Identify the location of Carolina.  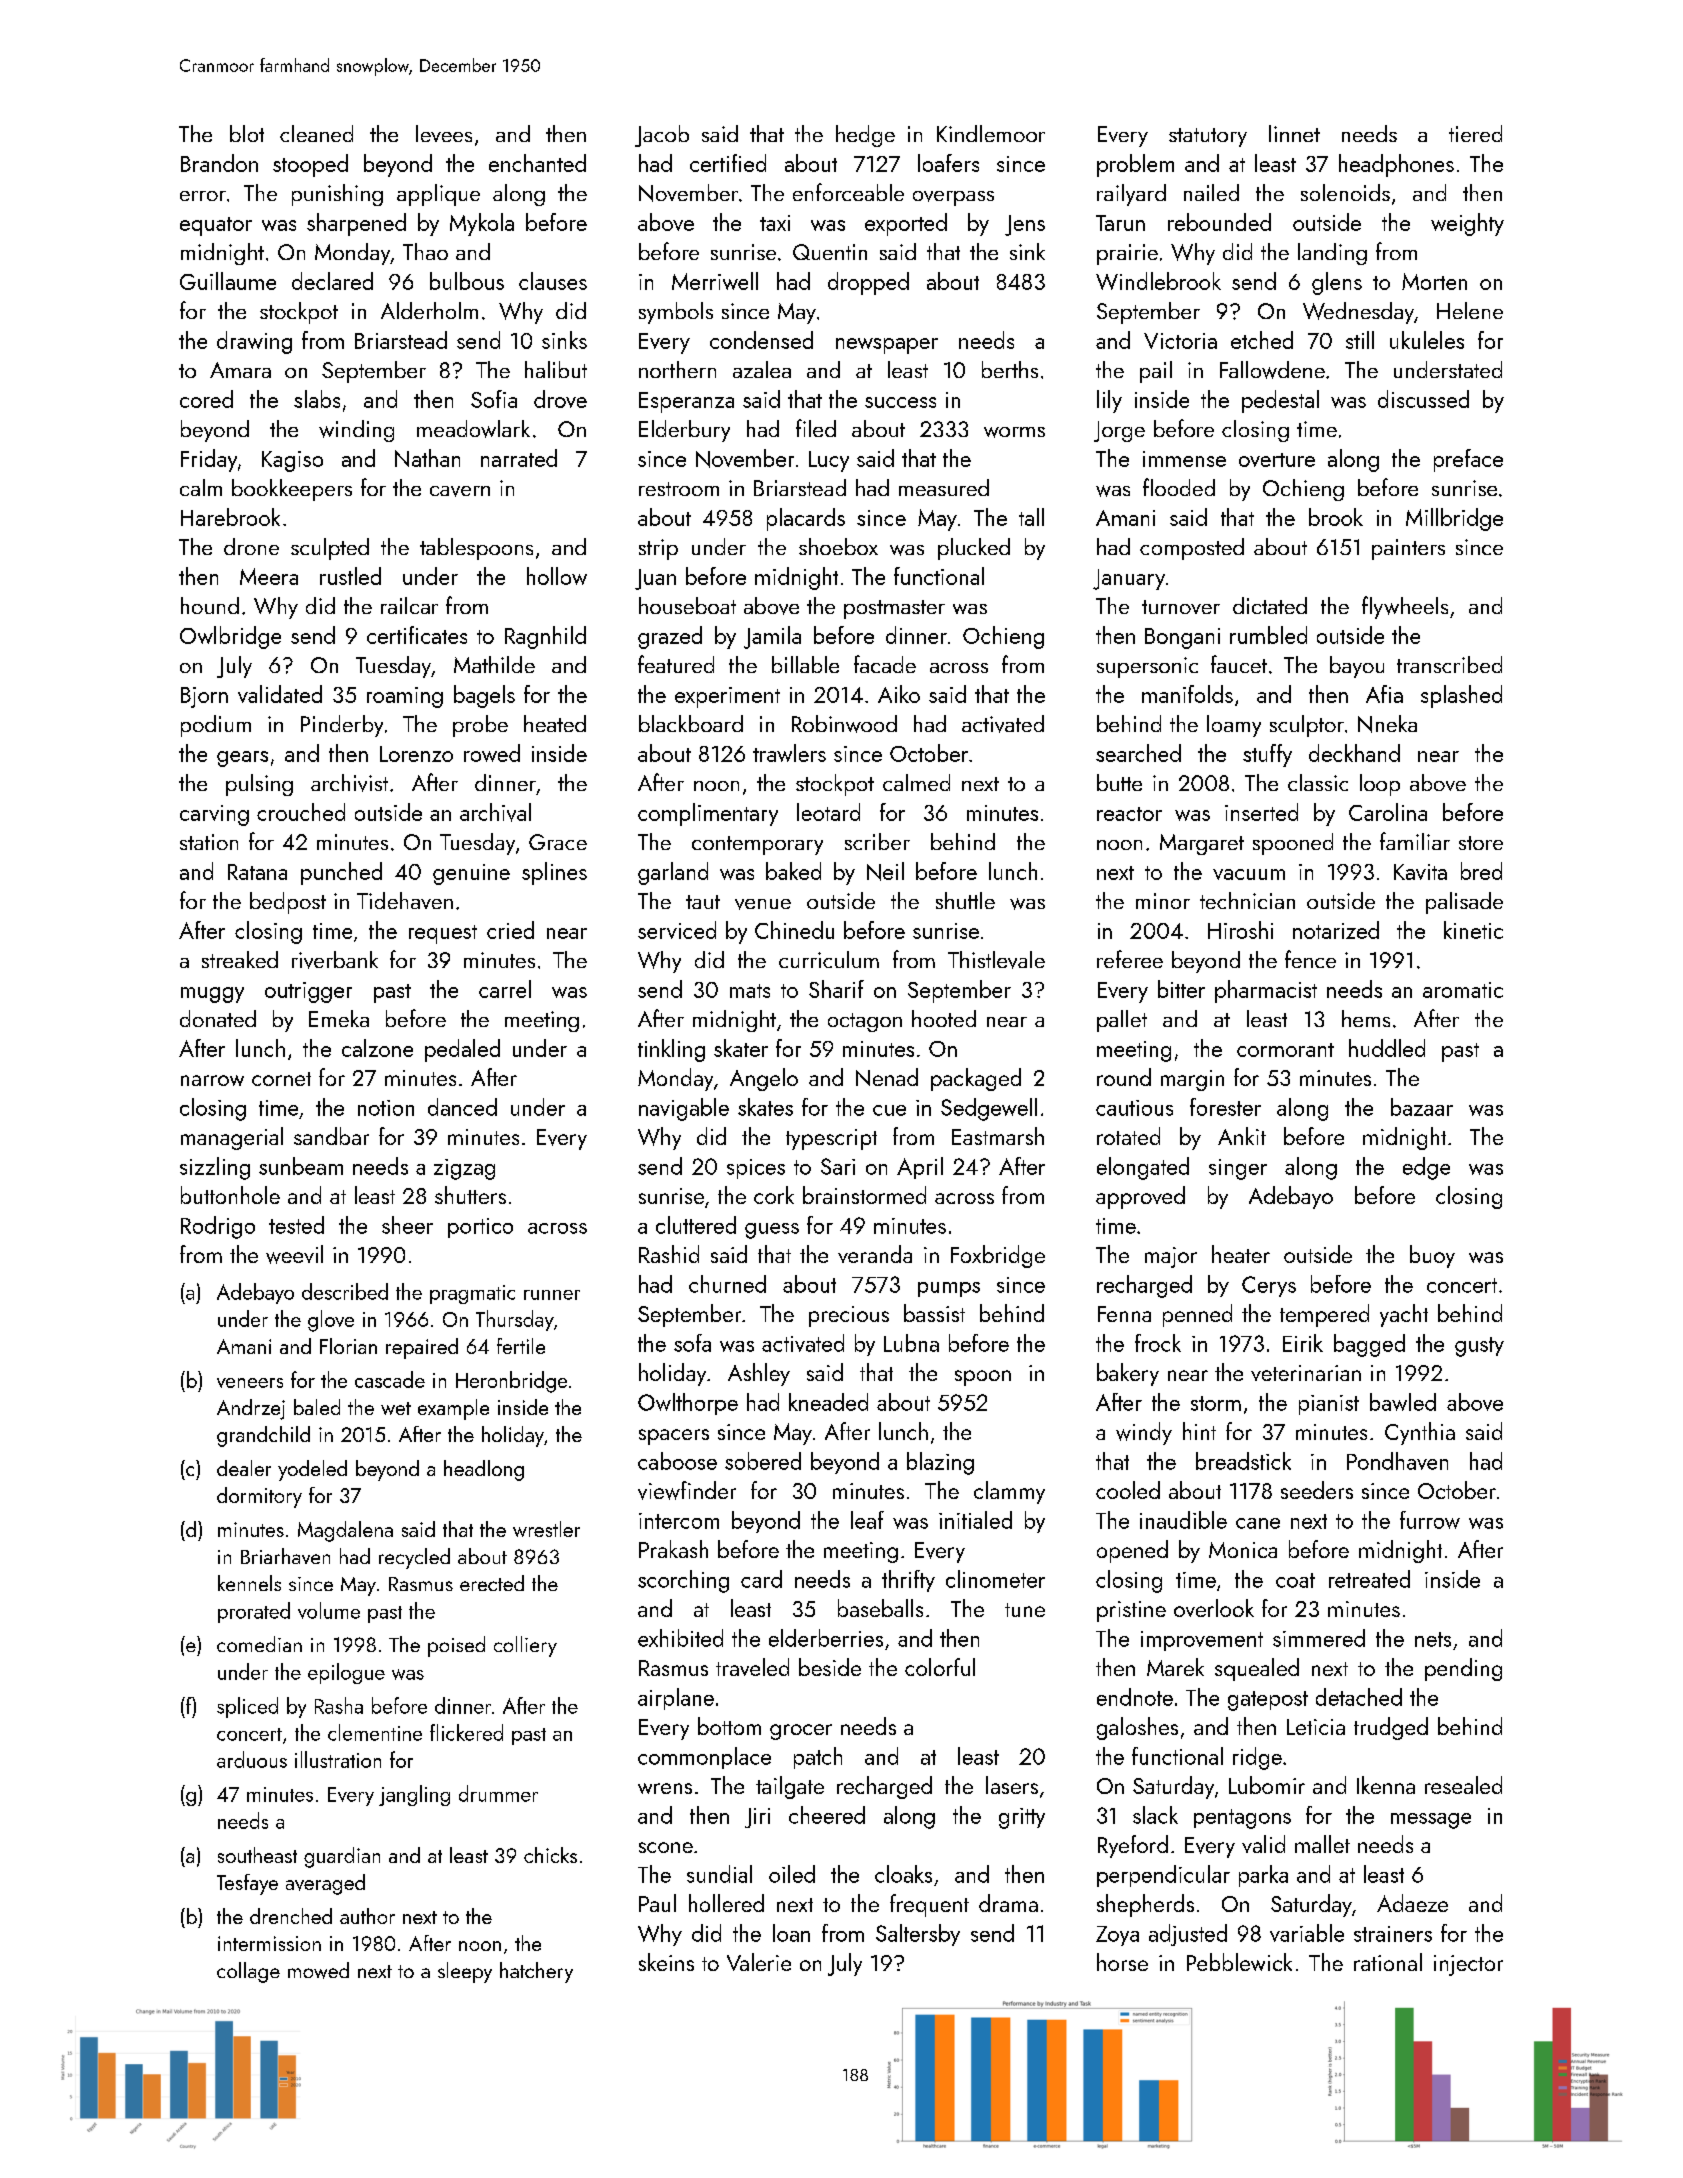
(1388, 812).
